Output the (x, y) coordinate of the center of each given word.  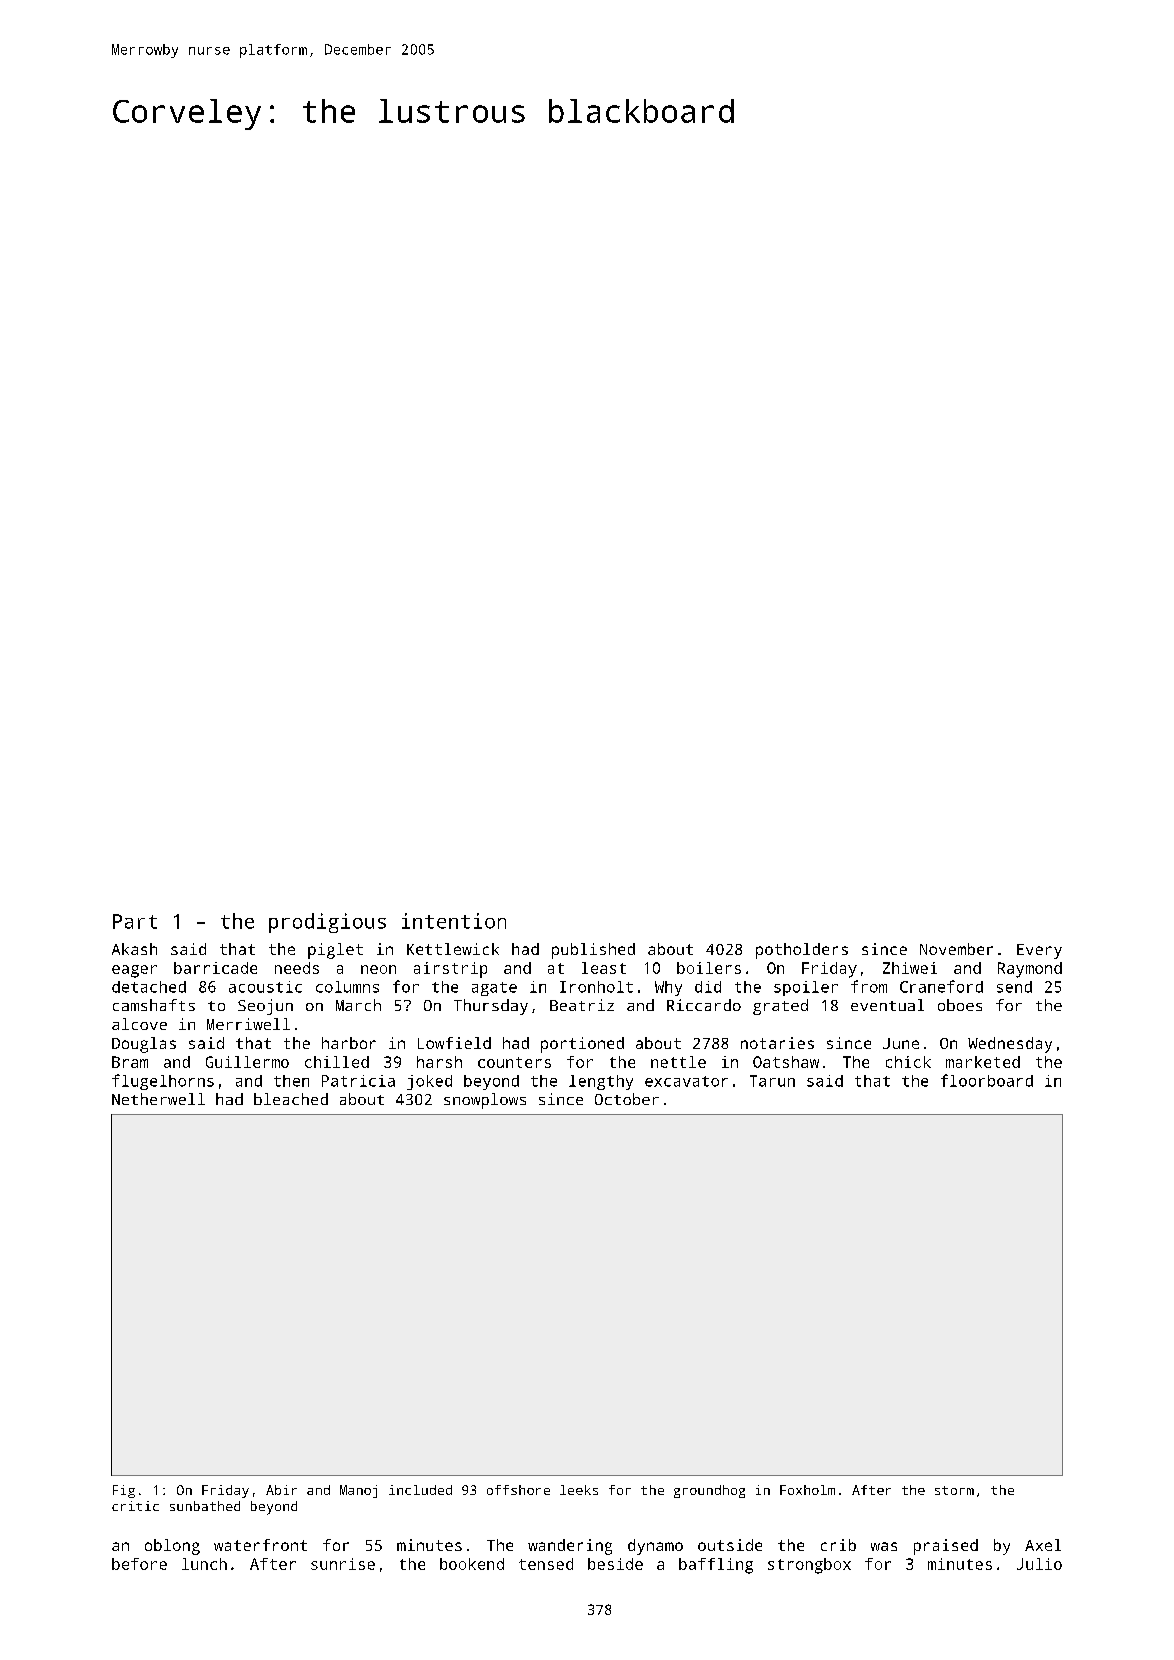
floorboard (987, 1080)
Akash (134, 949)
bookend (472, 1564)
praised (946, 1547)
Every (1039, 951)
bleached (291, 1099)
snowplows (485, 1101)
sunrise (343, 1564)
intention (454, 921)
